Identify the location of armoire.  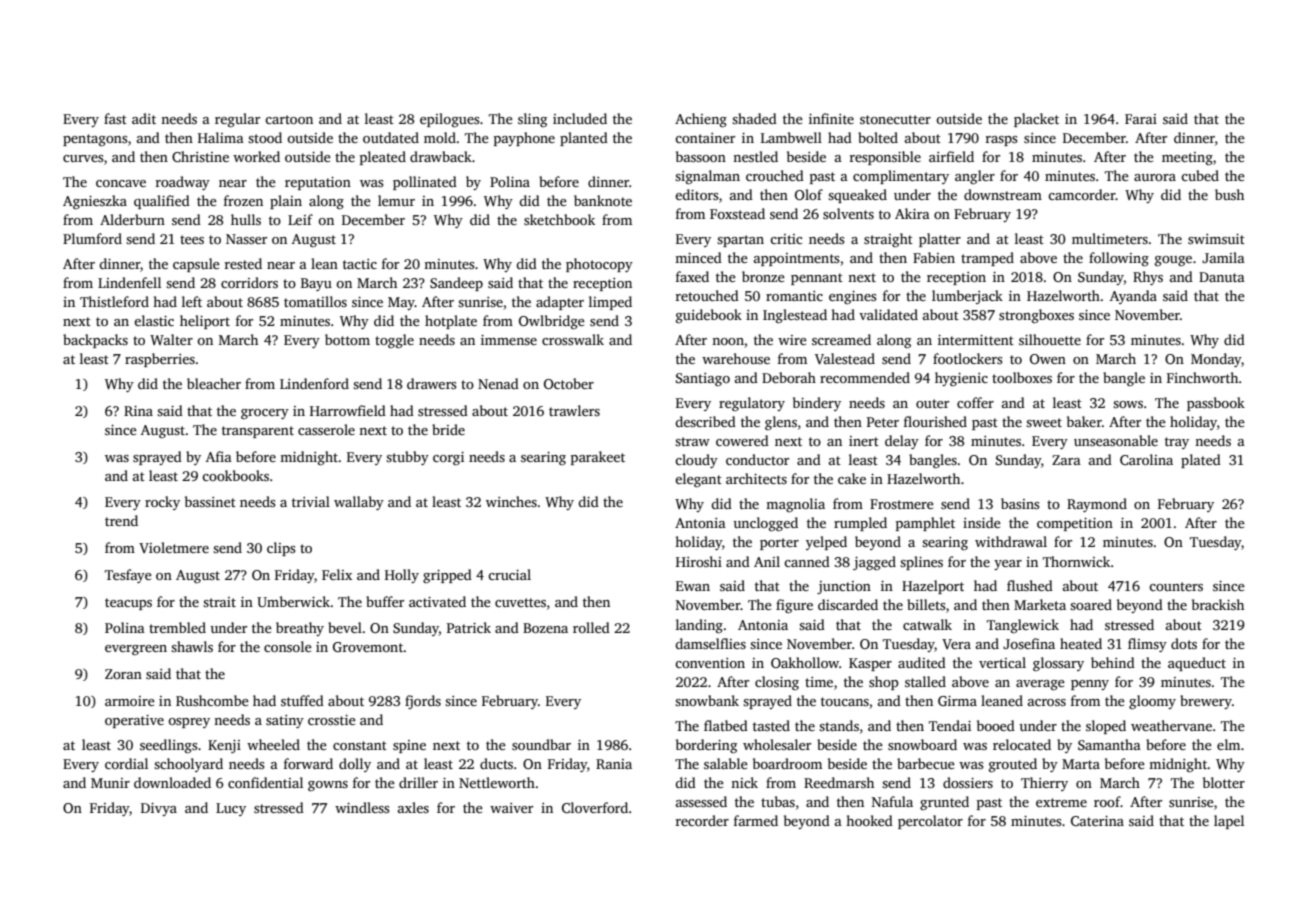
(130, 701).
